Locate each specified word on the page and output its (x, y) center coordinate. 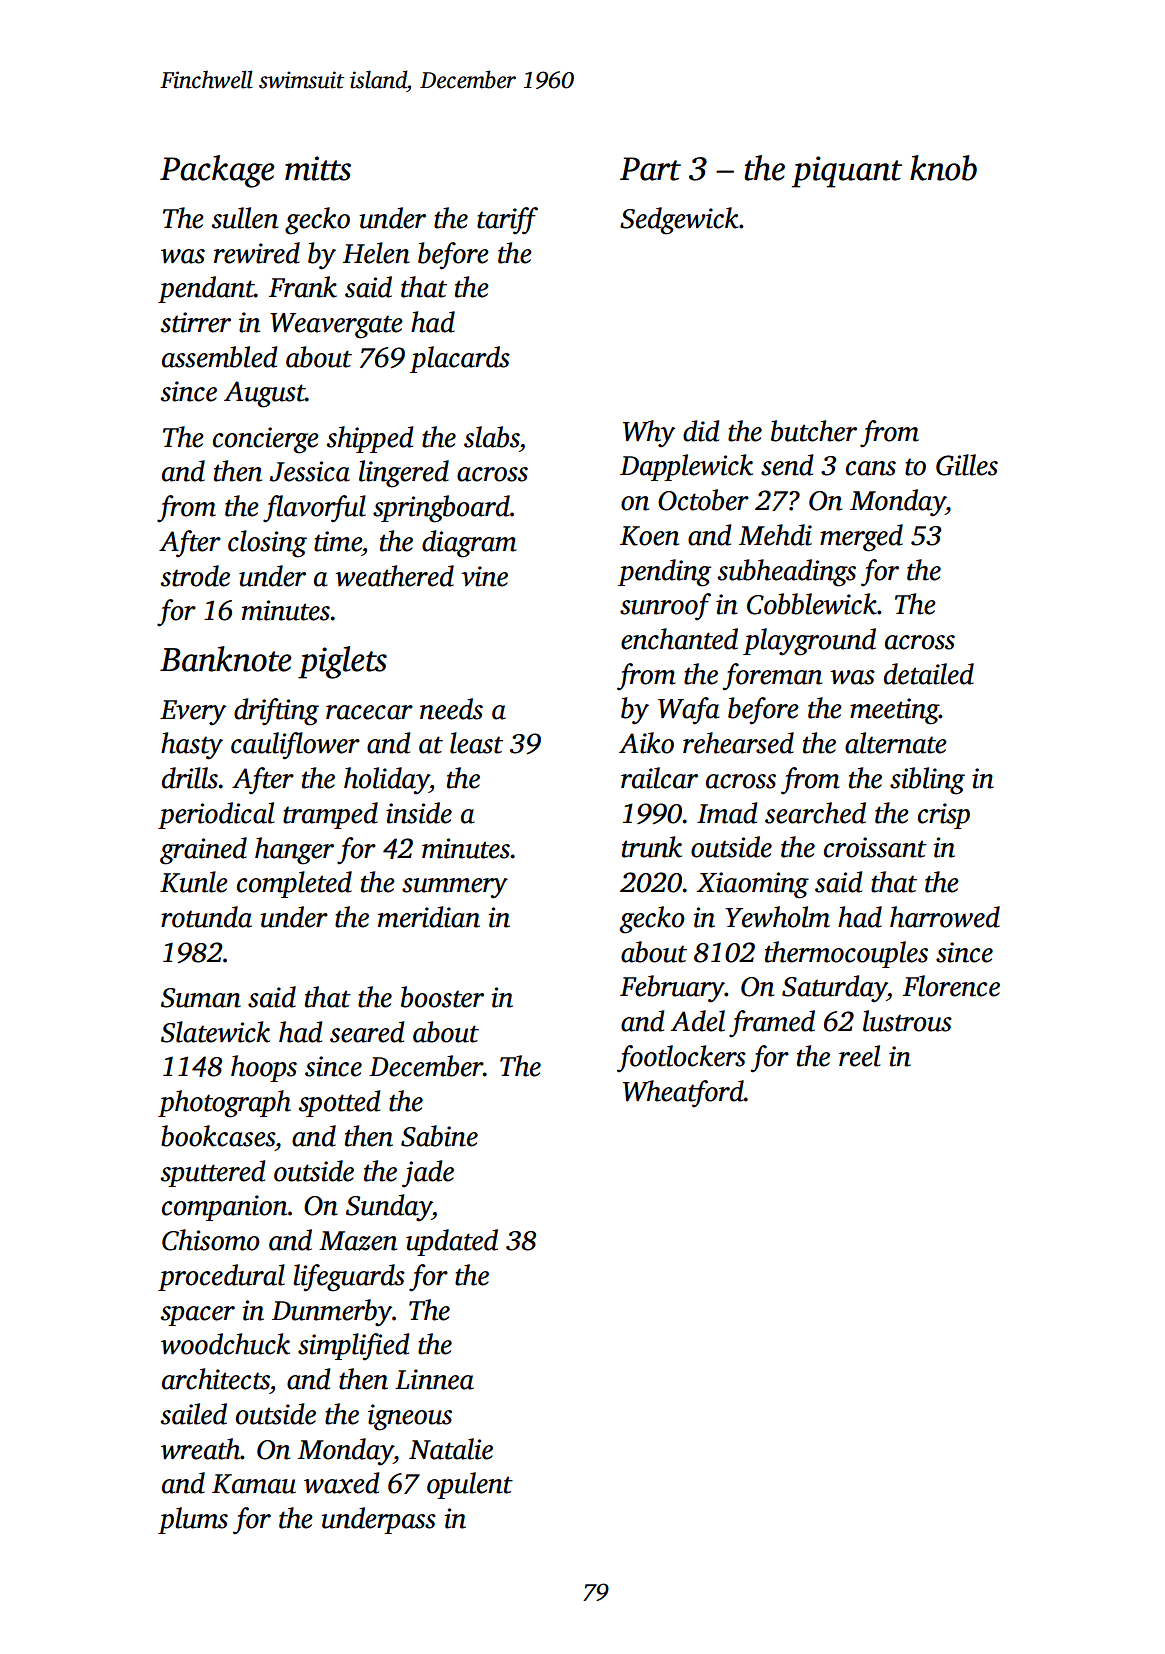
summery (455, 888)
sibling (927, 781)
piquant (846, 172)
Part (650, 169)
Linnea (434, 1379)
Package (217, 171)
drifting (276, 712)
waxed (341, 1483)
